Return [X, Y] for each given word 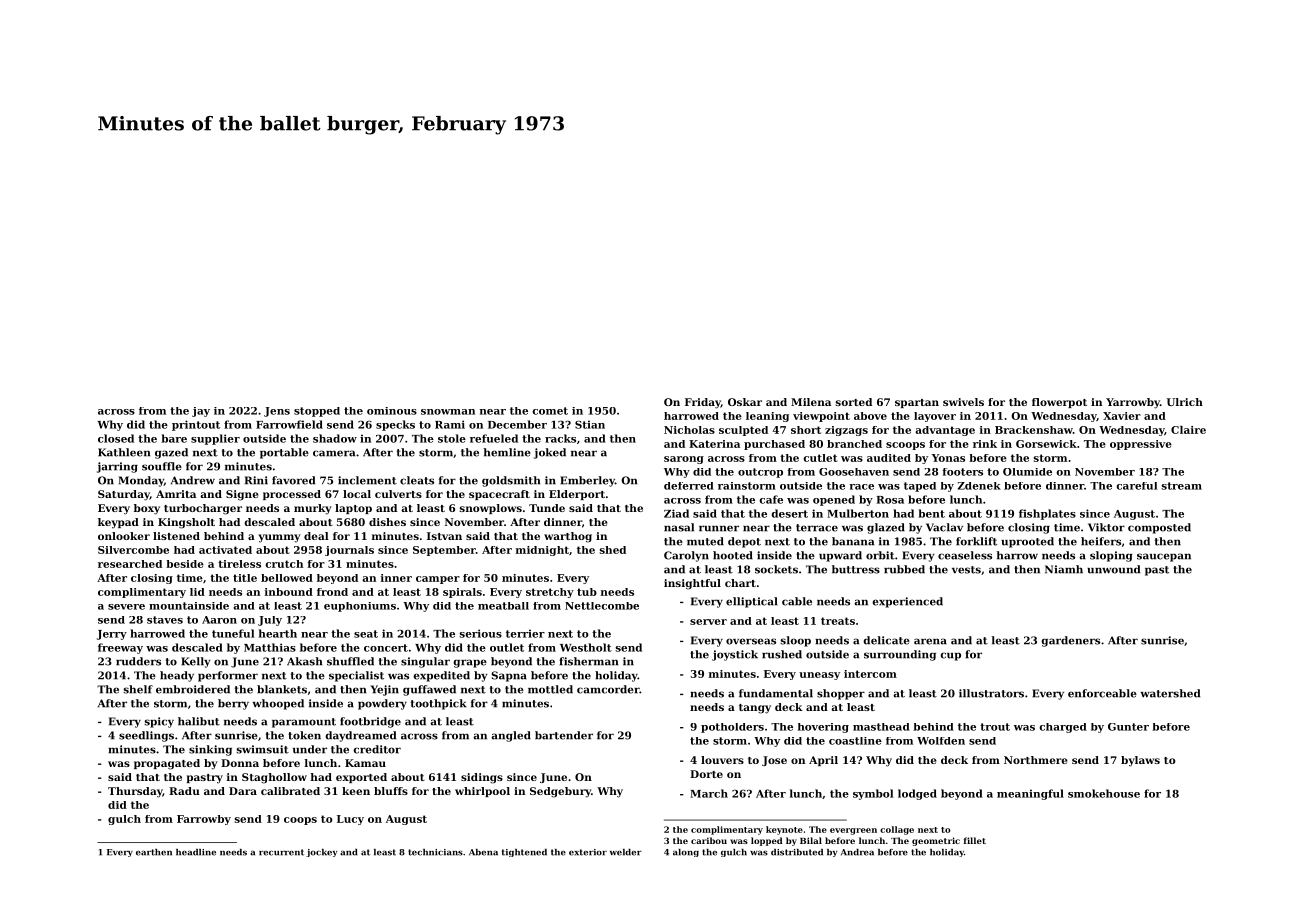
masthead [881, 727]
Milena [811, 402]
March [709, 793]
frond [332, 592]
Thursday [135, 792]
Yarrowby [1133, 403]
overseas [751, 641]
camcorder [608, 689]
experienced [907, 602]
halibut [199, 721]
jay [201, 412]
